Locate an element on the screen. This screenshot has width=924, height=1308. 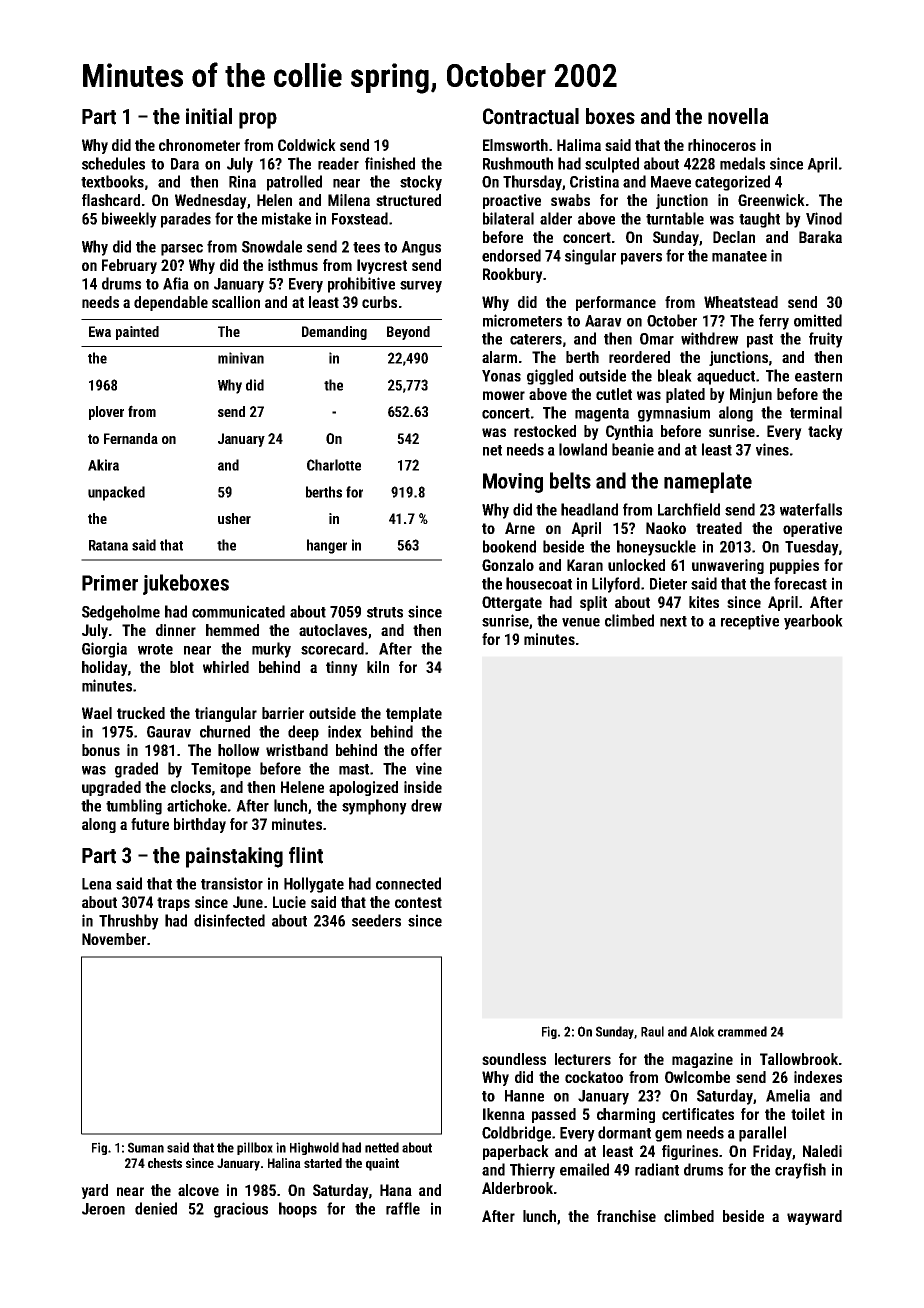
Alok is located at coordinates (702, 1031).
